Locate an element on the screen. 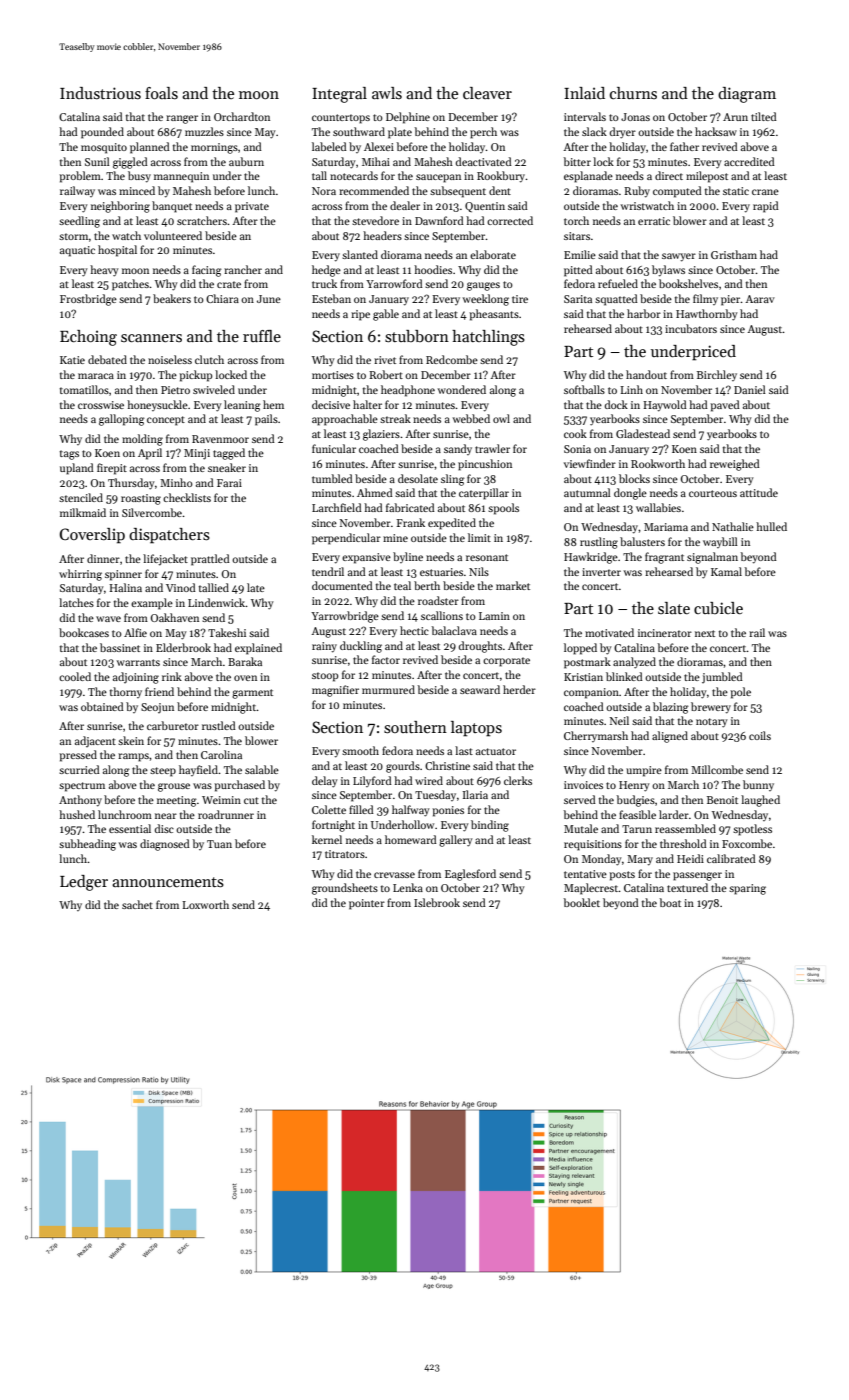  cleaver is located at coordinates (487, 93).
